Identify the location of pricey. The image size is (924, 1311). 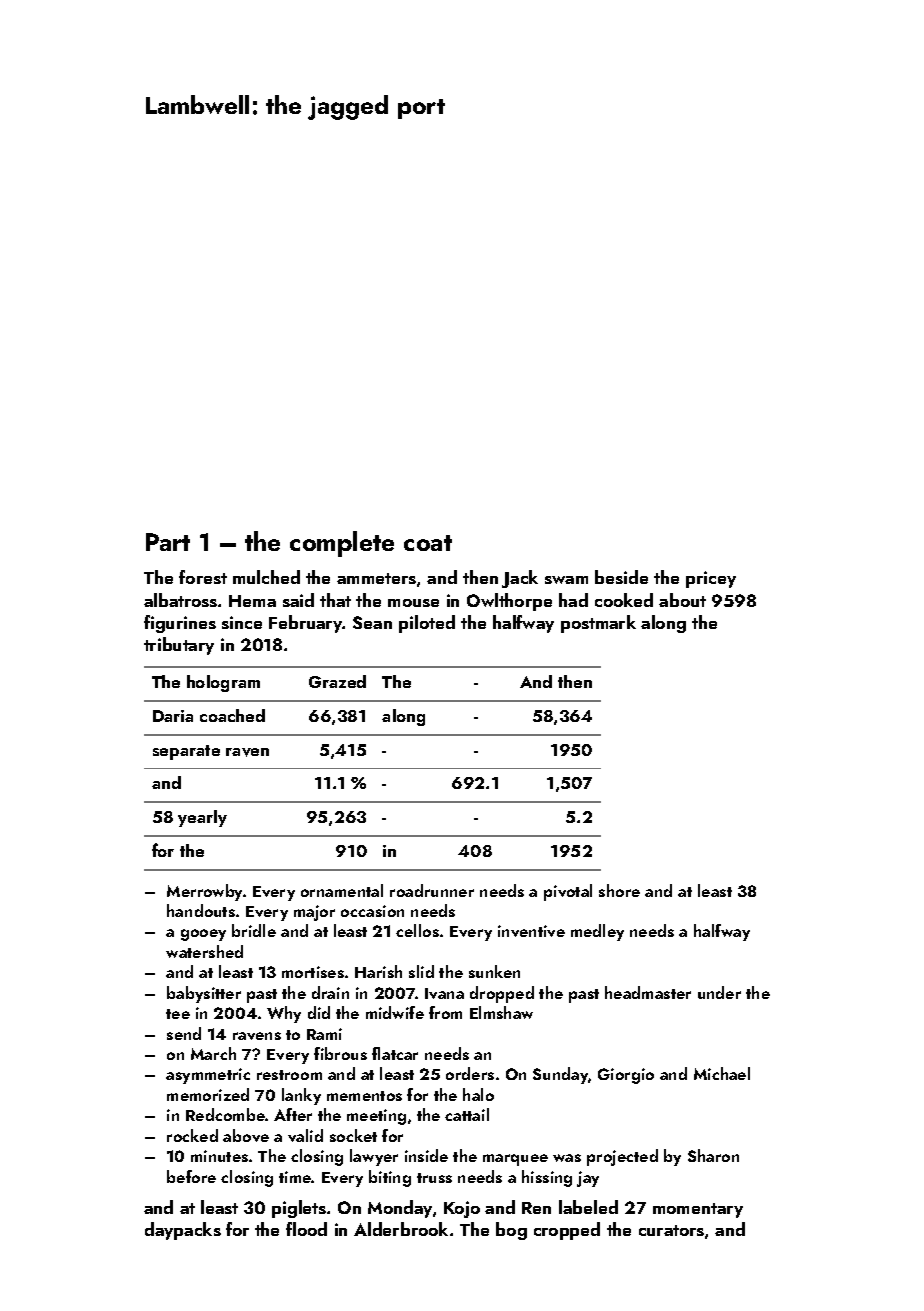
(711, 579).
